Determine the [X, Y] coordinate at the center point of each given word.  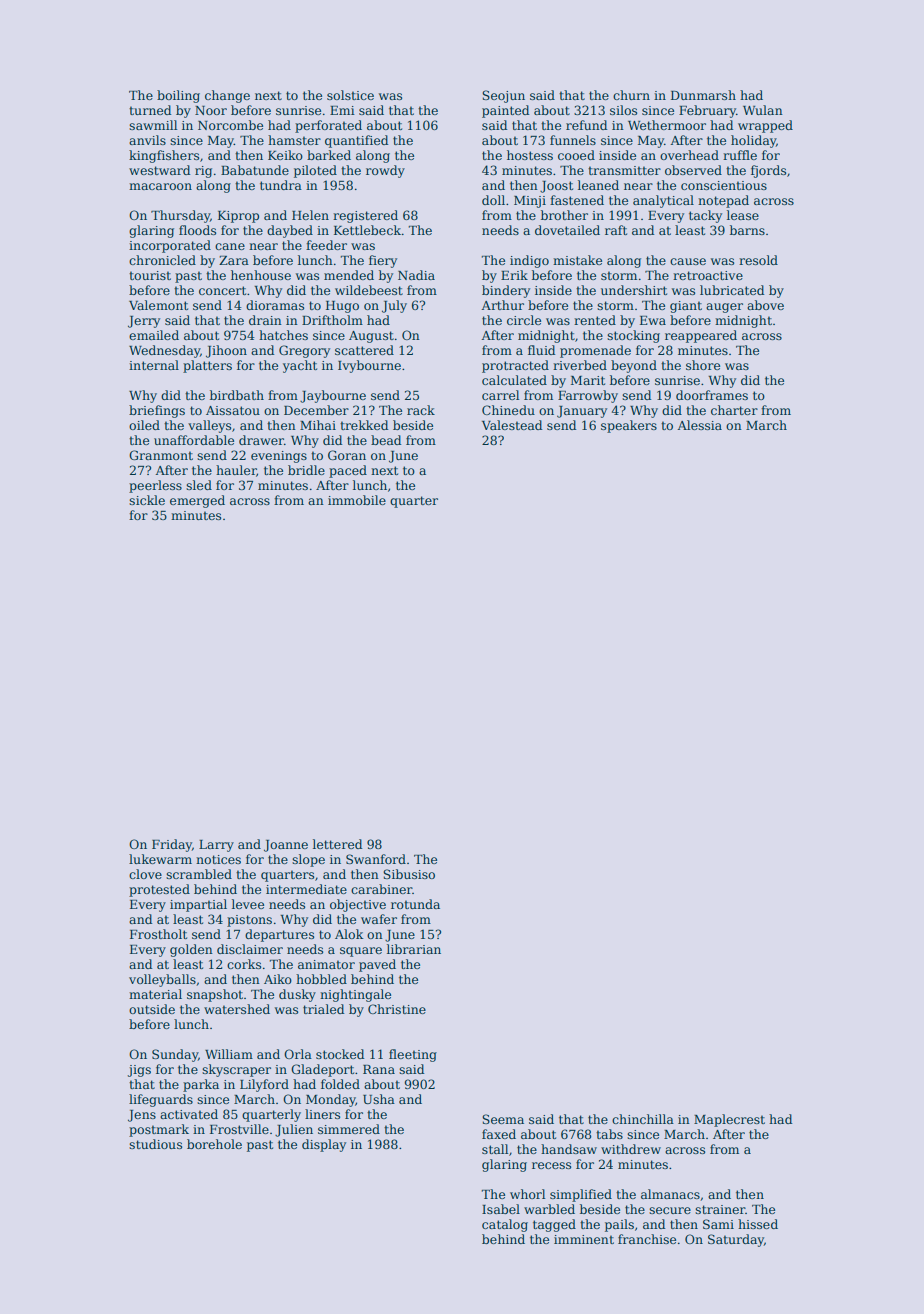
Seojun [503, 96]
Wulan [763, 110]
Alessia [700, 425]
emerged [197, 501]
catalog [505, 1225]
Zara [234, 260]
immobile [357, 500]
